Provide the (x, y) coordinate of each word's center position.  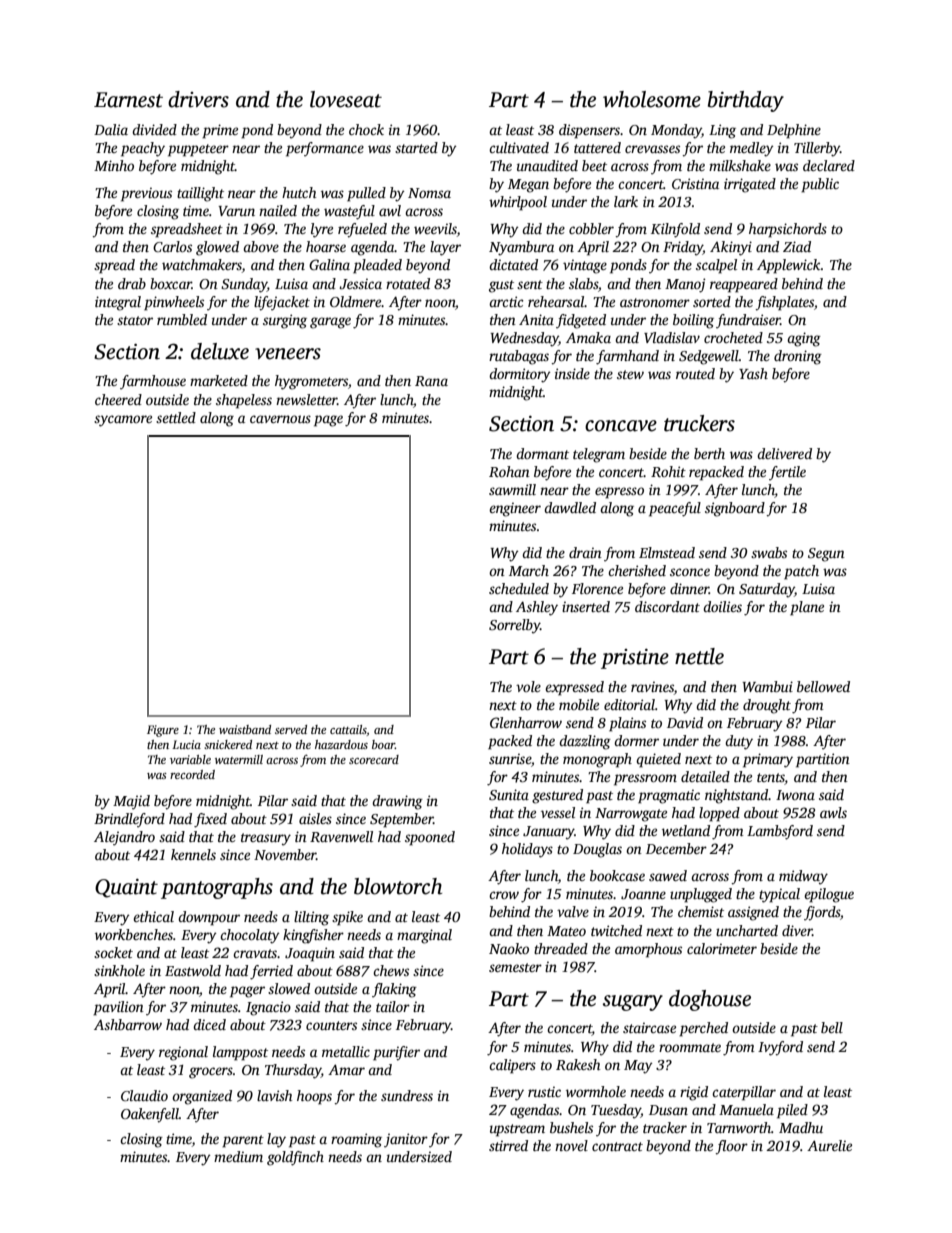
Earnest (128, 100)
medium (238, 1156)
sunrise (510, 758)
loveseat (346, 99)
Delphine (794, 131)
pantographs (217, 888)
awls (833, 812)
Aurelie (829, 1145)
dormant (542, 453)
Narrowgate (631, 815)
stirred (508, 1145)
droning (798, 357)
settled (176, 417)
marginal (424, 936)
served (291, 729)
